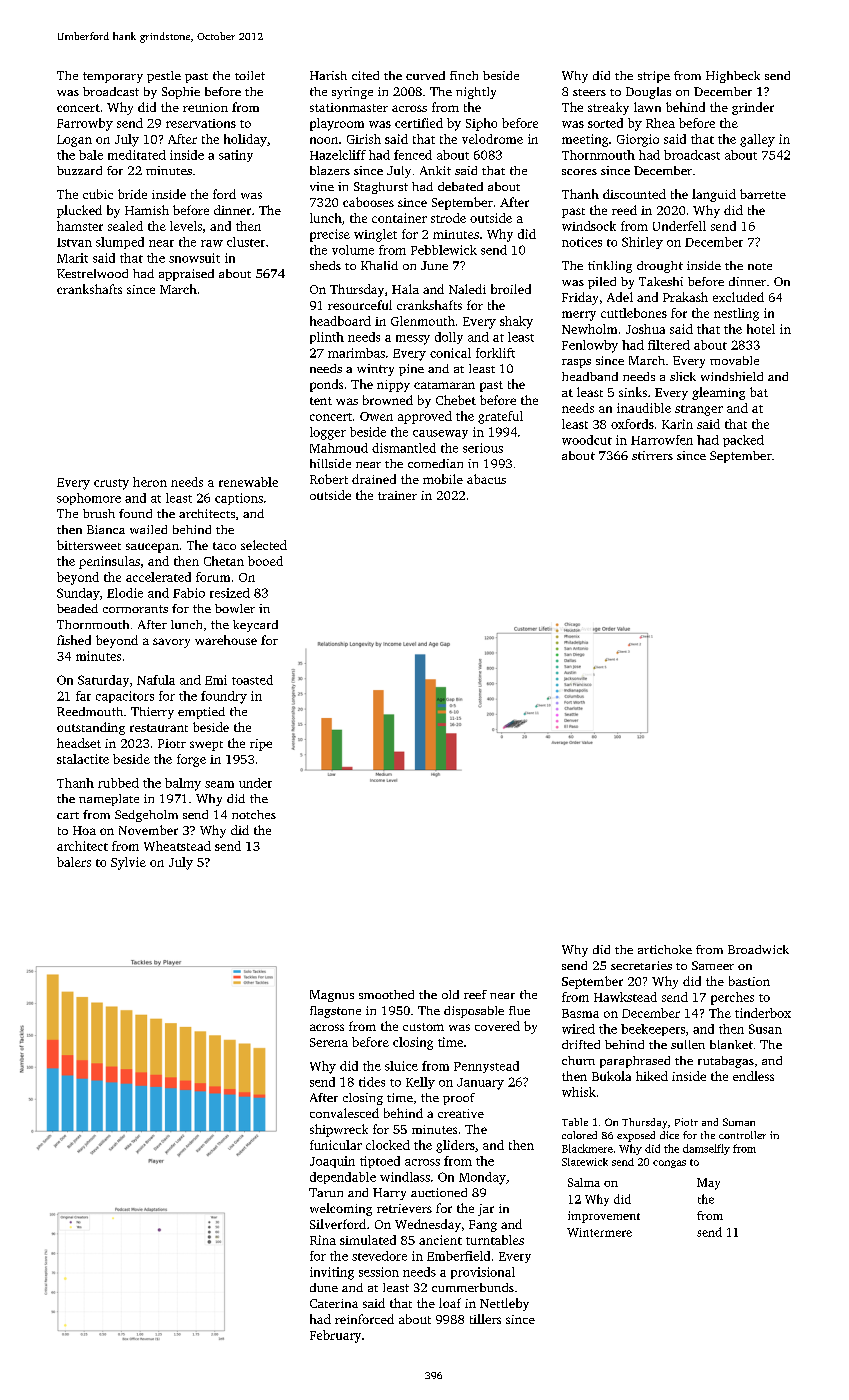  What do you see at coordinates (763, 194) in the page?
I see `barrette` at bounding box center [763, 194].
